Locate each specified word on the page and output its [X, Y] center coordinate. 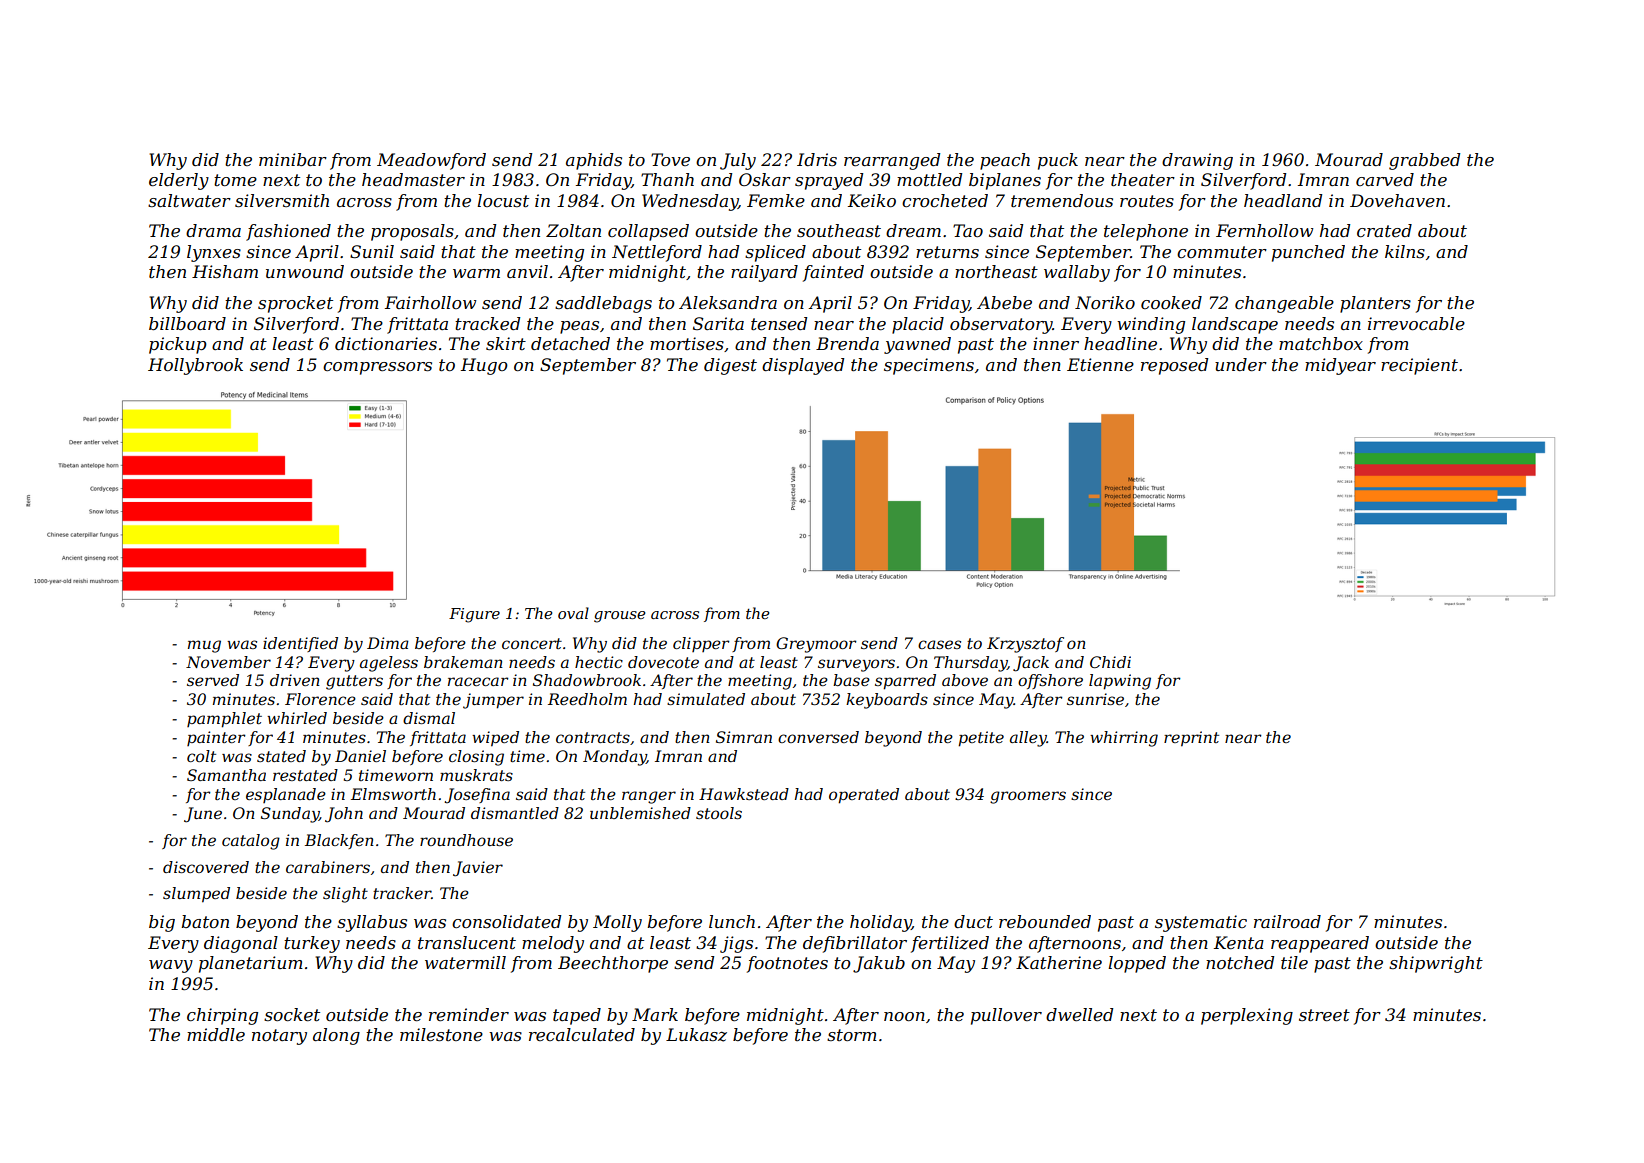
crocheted [945, 200]
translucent [467, 942]
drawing [1197, 161]
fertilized [950, 944]
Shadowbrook [587, 680]
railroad [1287, 921]
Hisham [225, 271]
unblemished [640, 813]
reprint [1191, 739]
